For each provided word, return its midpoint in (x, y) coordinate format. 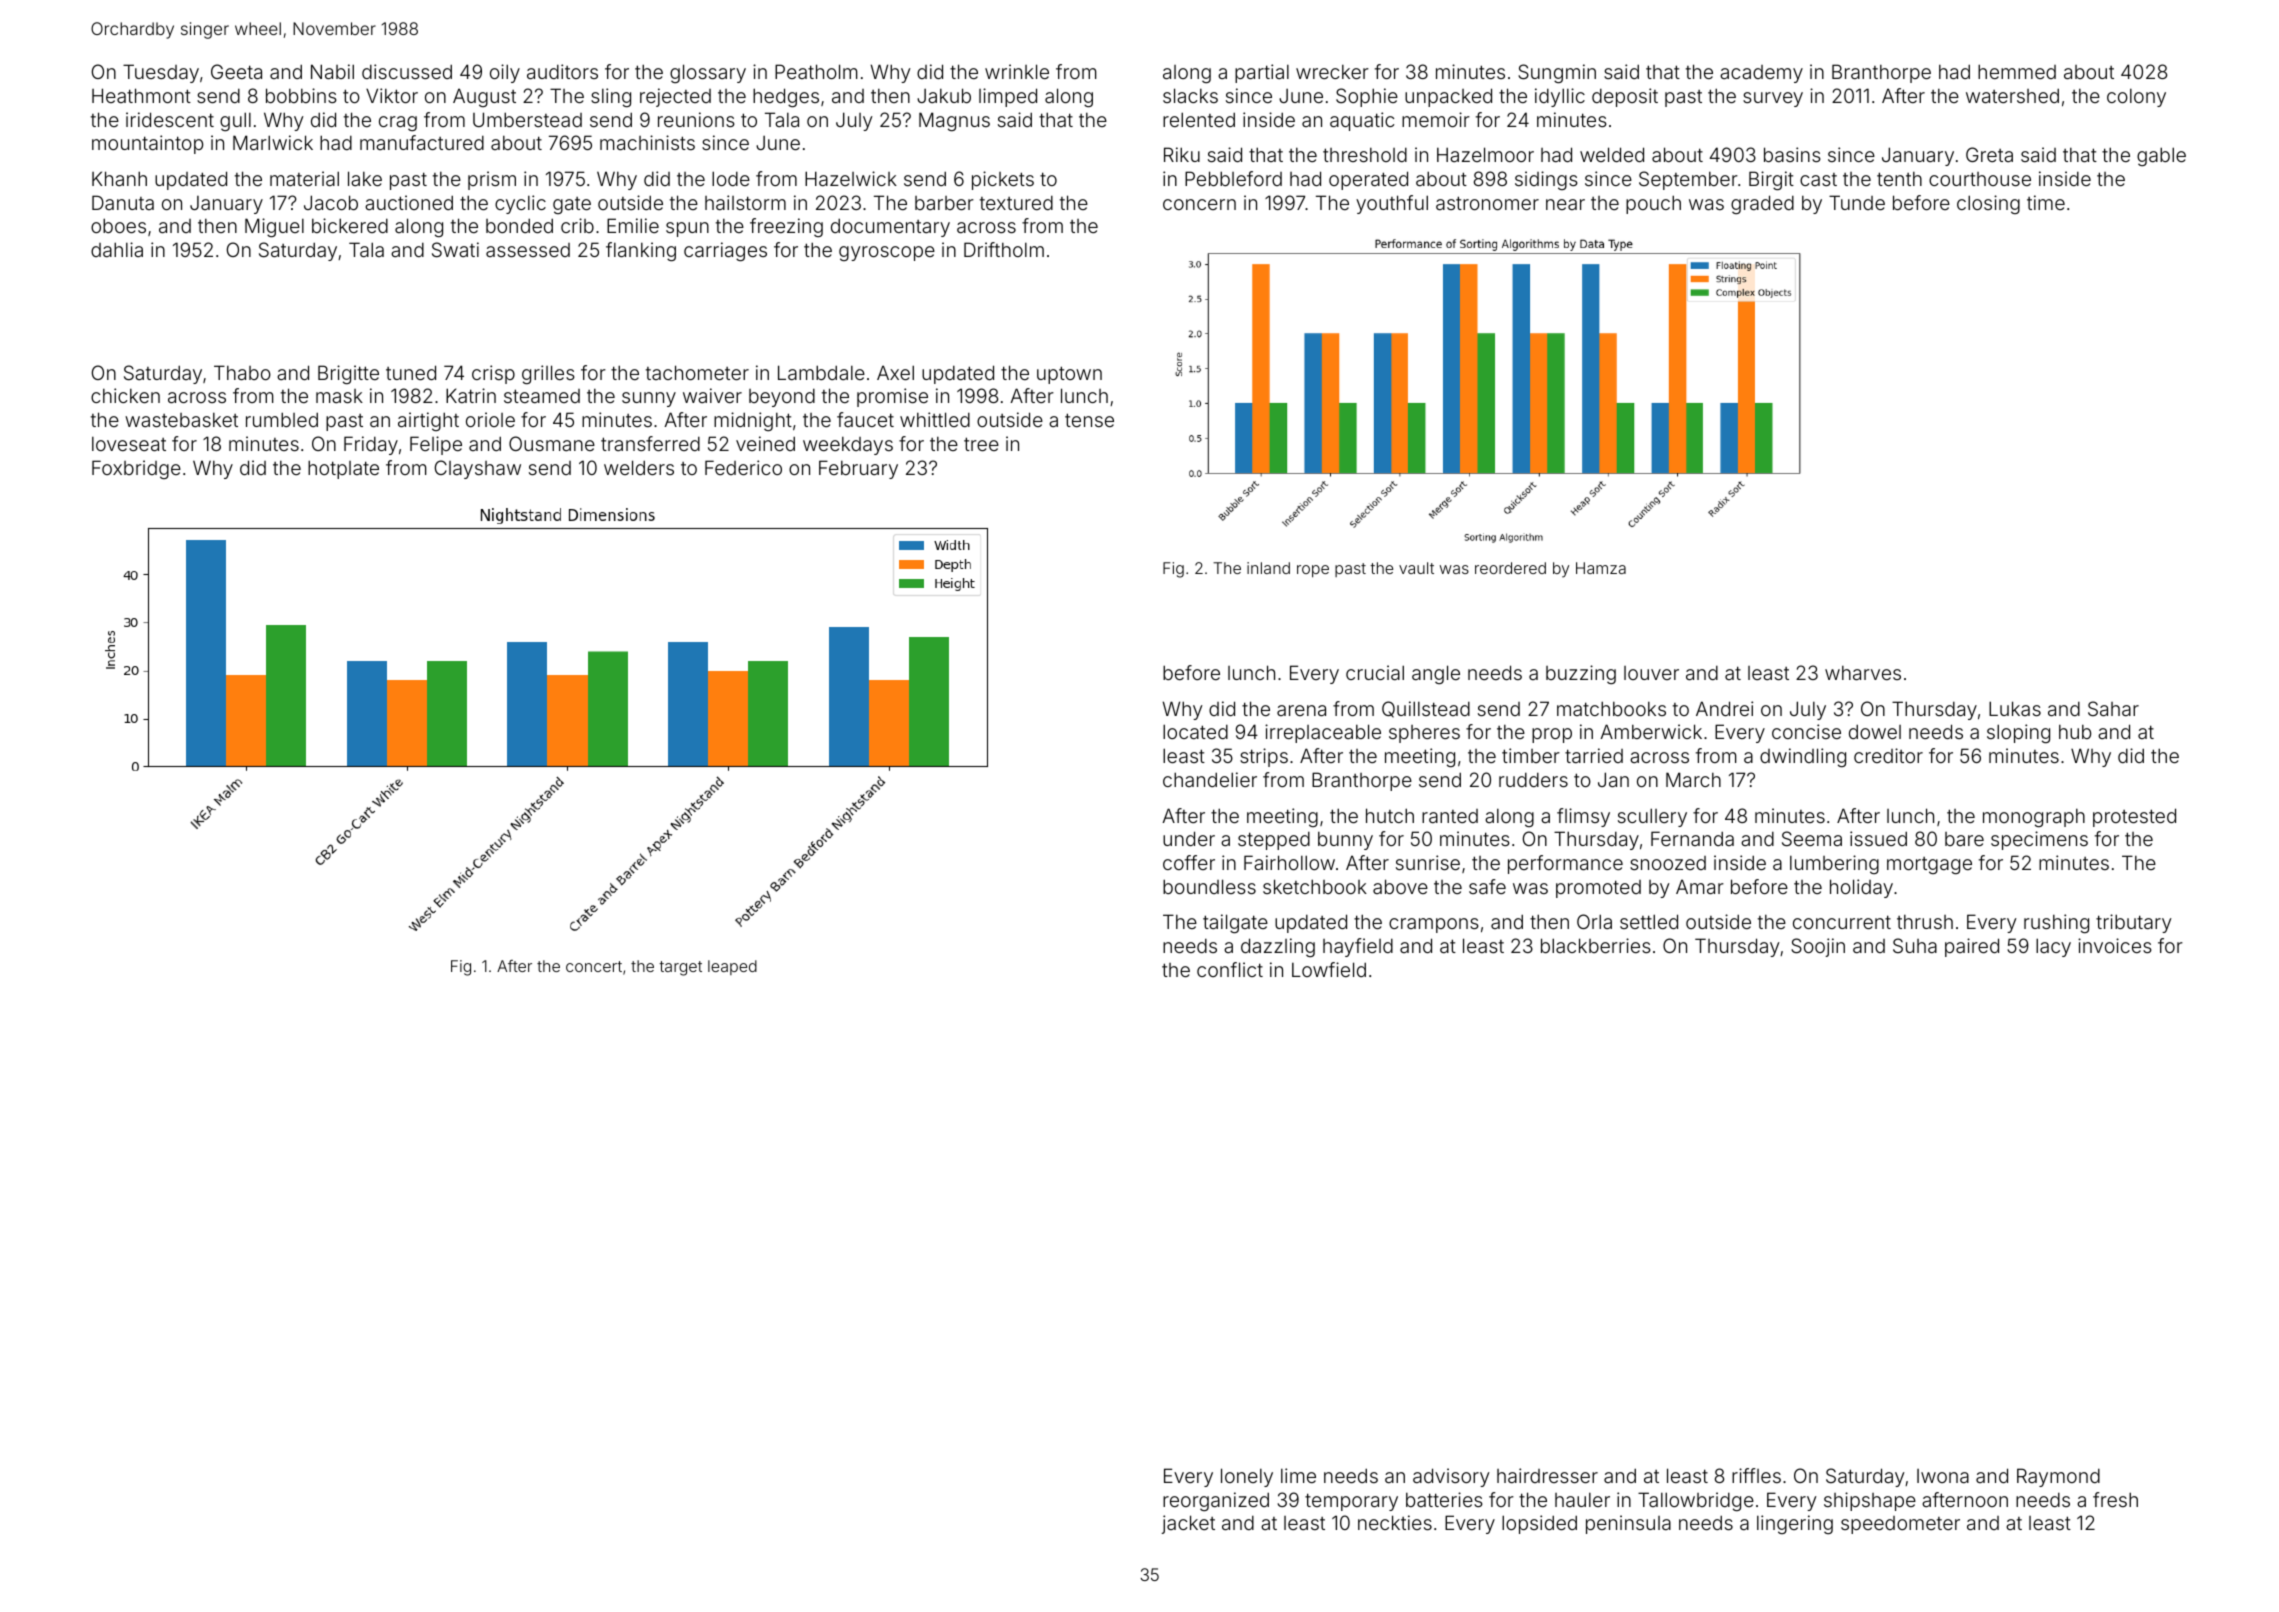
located (1195, 731)
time (2046, 202)
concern (1199, 204)
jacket (1188, 1524)
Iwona (1943, 1476)
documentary (890, 227)
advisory (1451, 1477)
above (1400, 886)
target (680, 968)
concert (594, 966)
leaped (732, 967)
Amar (1700, 886)
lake (365, 178)
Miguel (274, 227)
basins (1792, 154)
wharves (1863, 673)
